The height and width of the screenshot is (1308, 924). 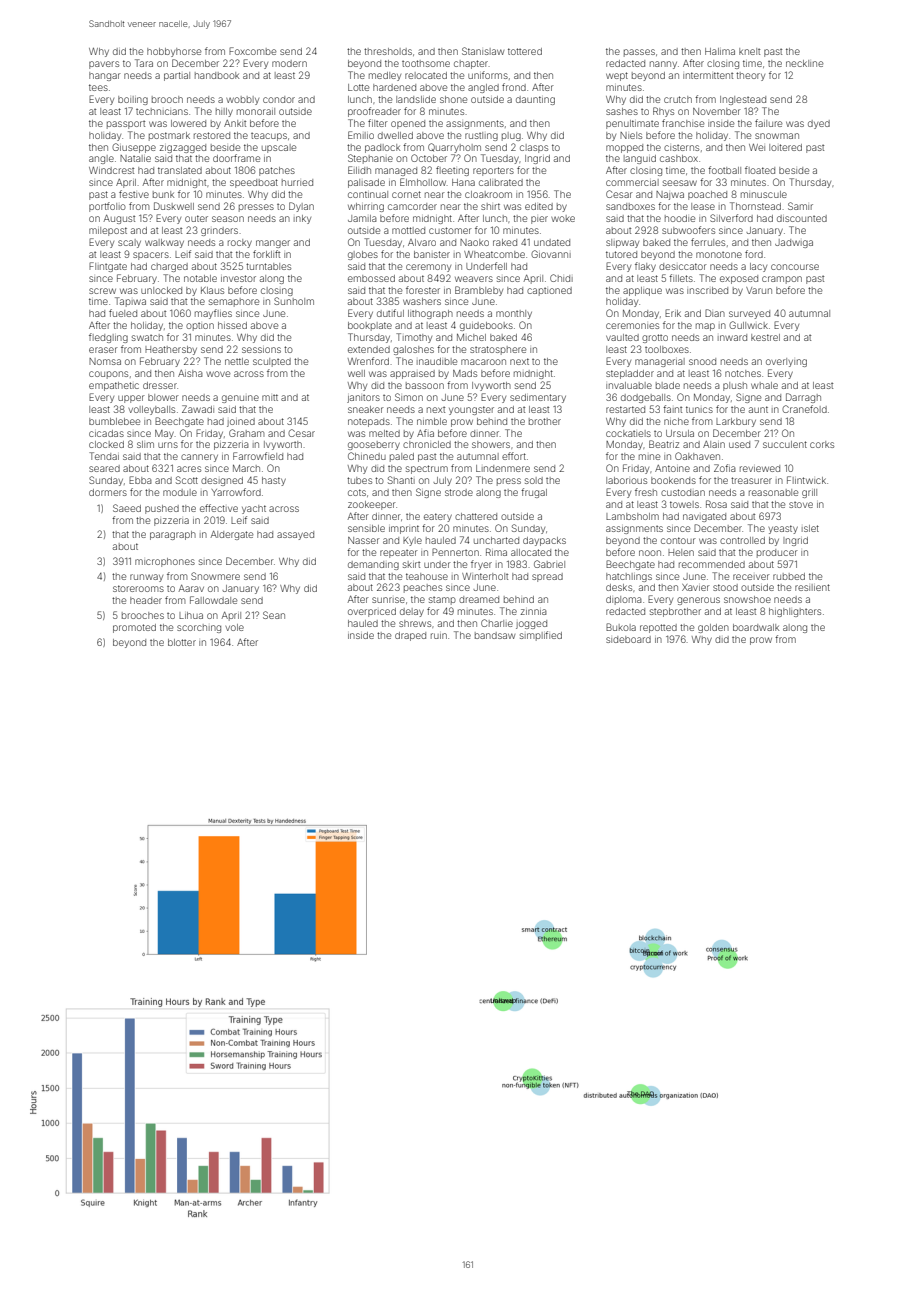 I want to click on banister, so click(x=432, y=254).
